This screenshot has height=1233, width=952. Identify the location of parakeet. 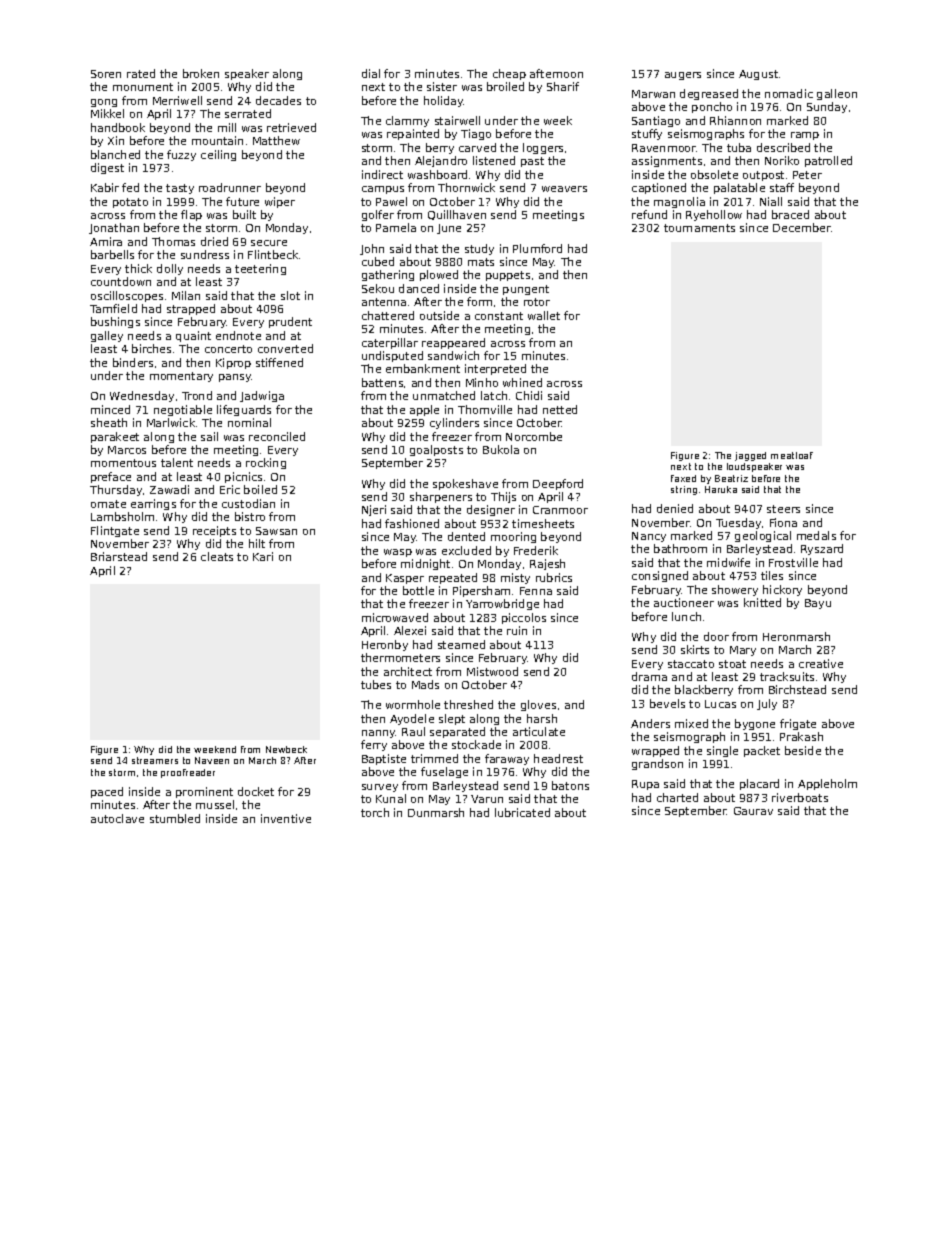
(115, 437).
